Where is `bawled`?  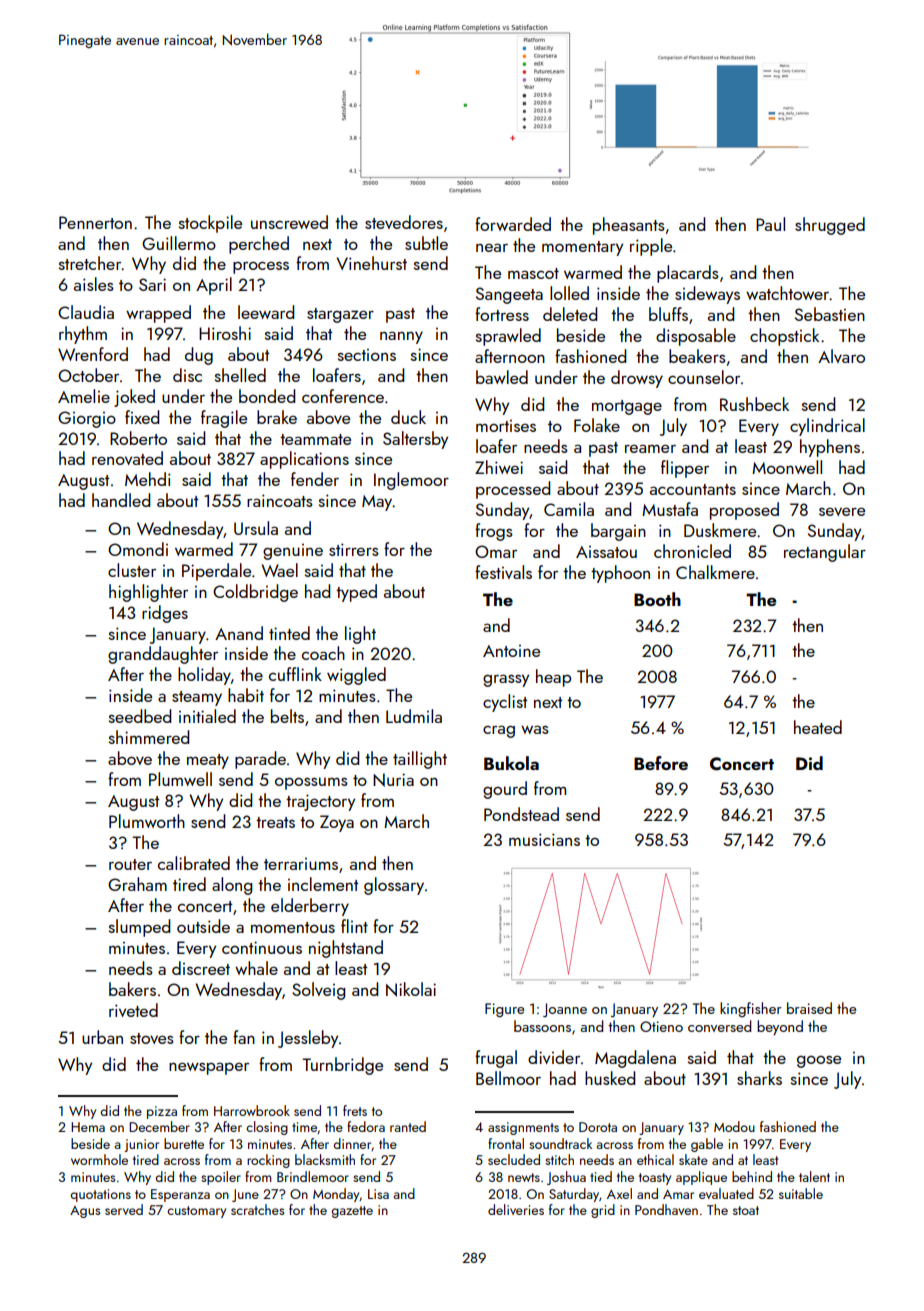
bawled is located at coordinates (502, 377).
